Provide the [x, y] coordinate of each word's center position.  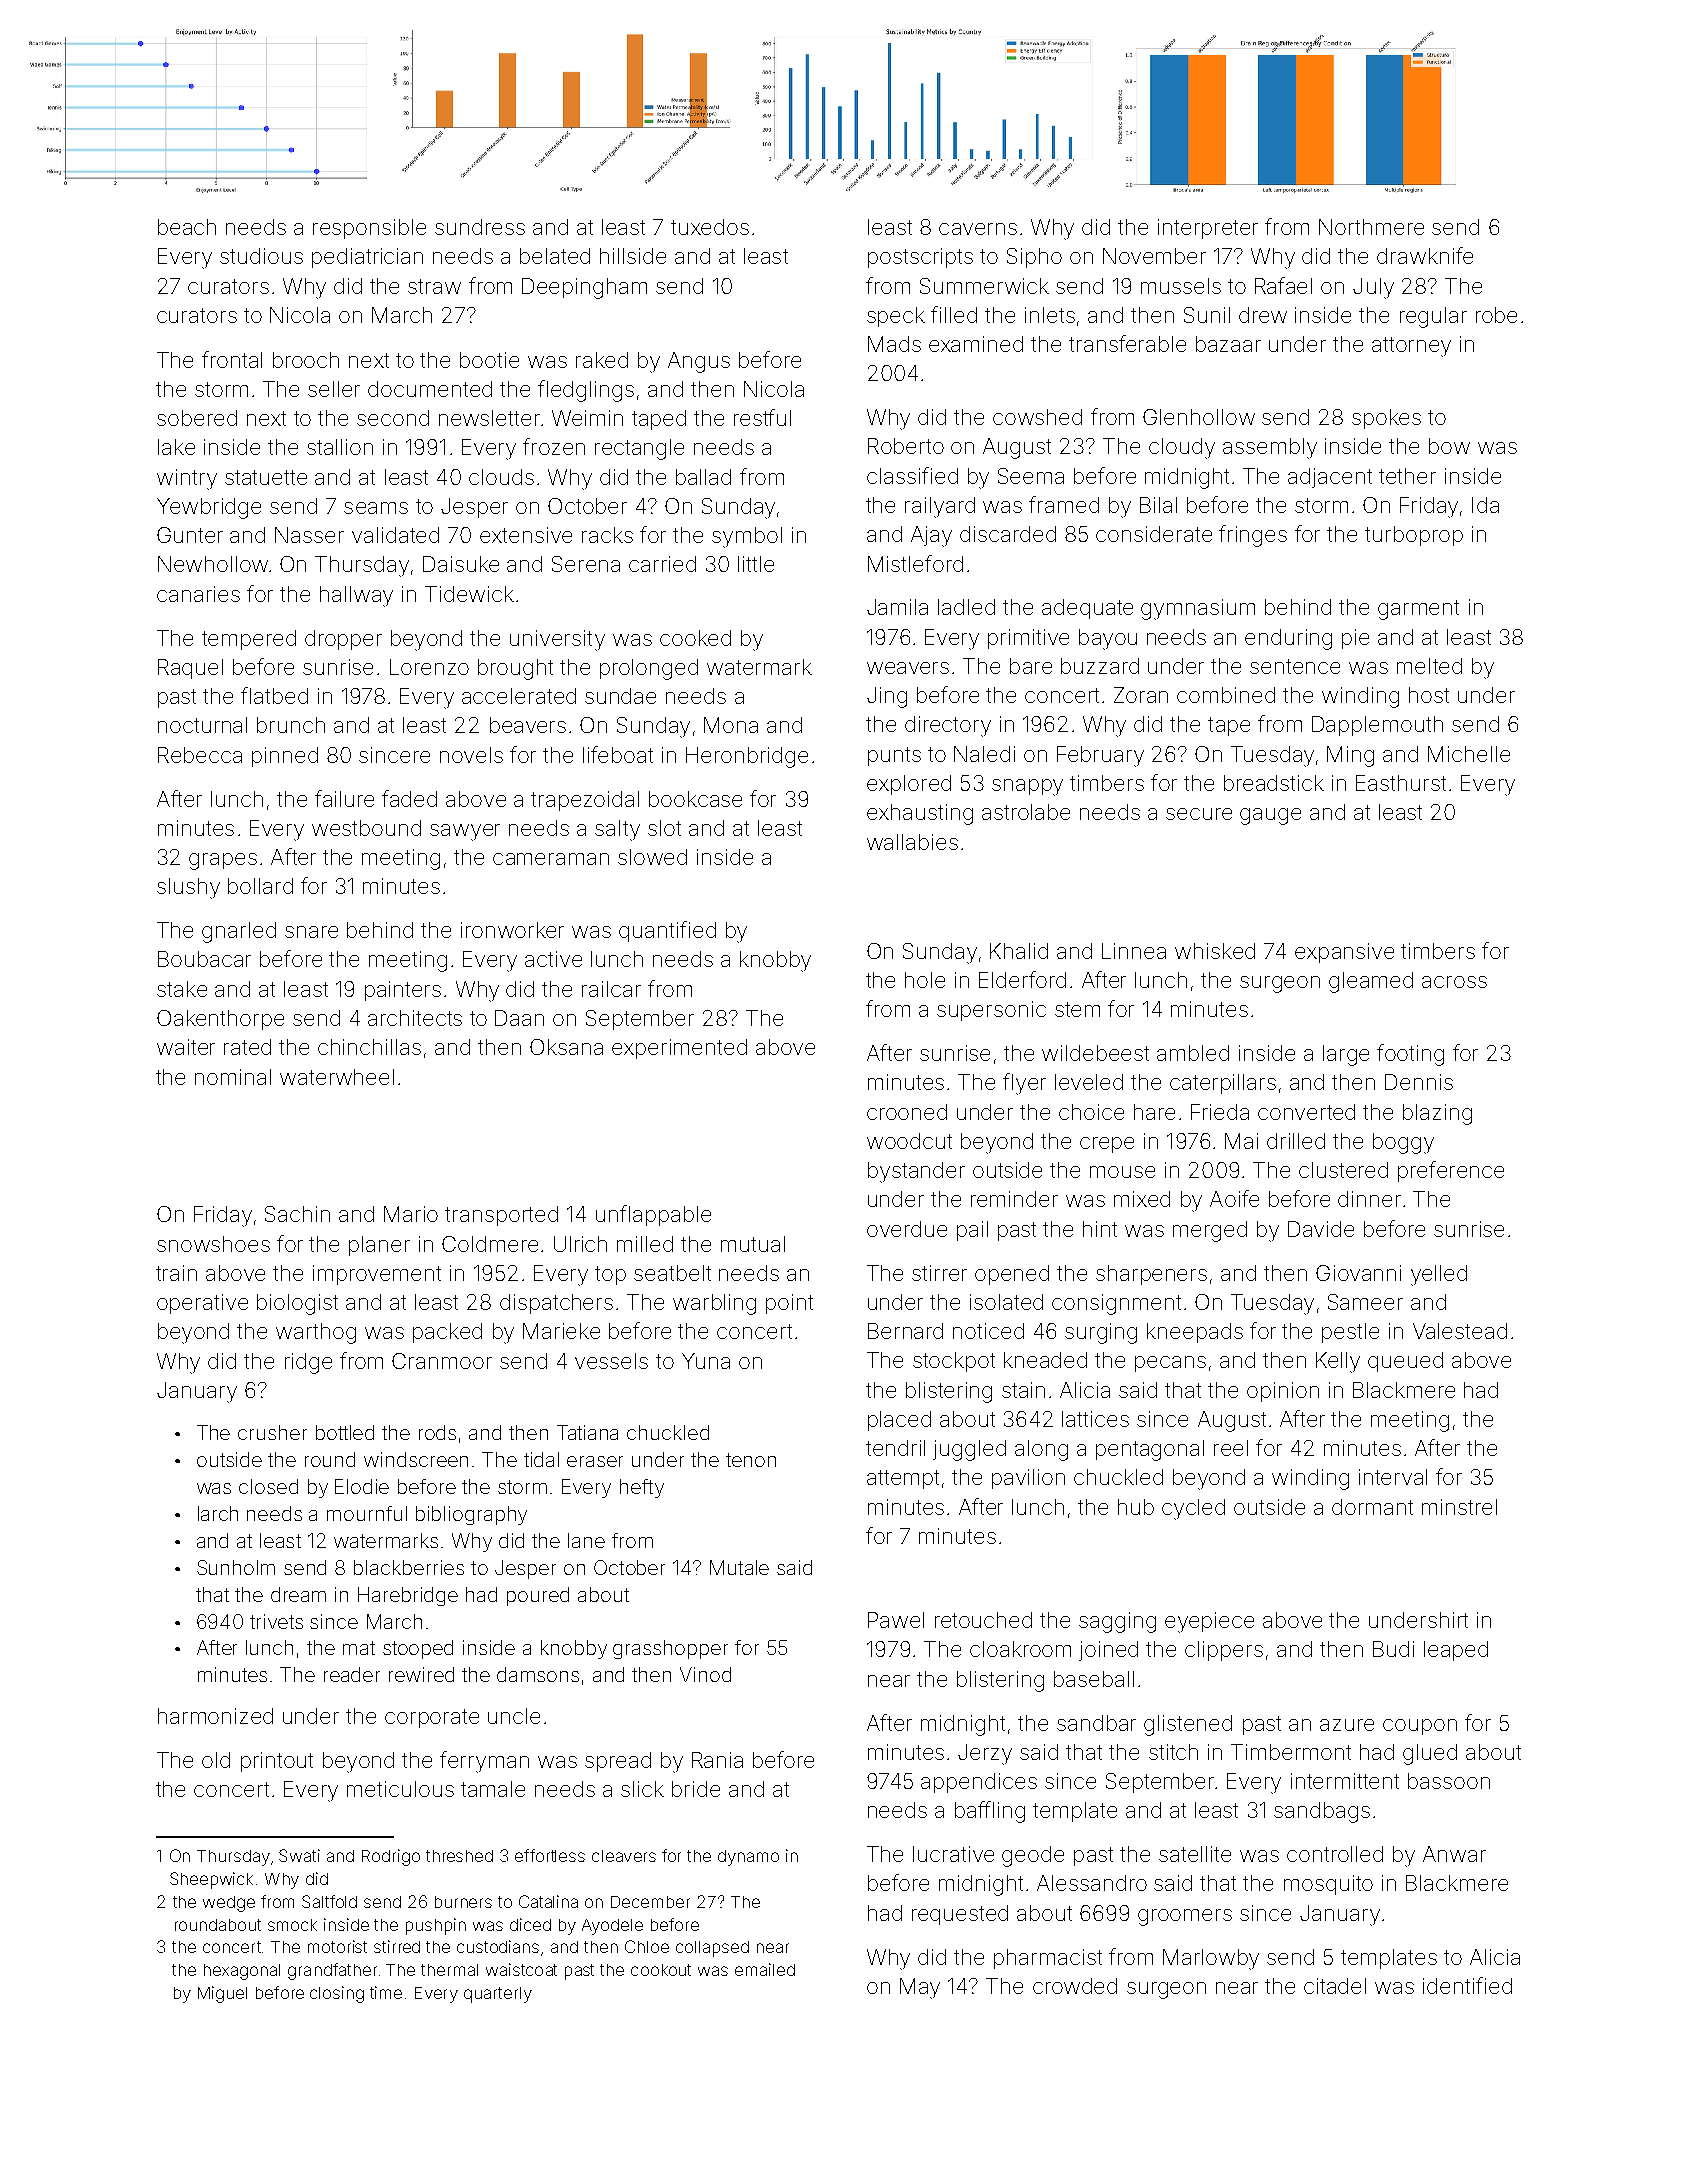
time [386, 1992]
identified [1467, 1985]
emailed [765, 1969]
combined [1226, 695]
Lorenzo [429, 667]
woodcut [909, 1141]
